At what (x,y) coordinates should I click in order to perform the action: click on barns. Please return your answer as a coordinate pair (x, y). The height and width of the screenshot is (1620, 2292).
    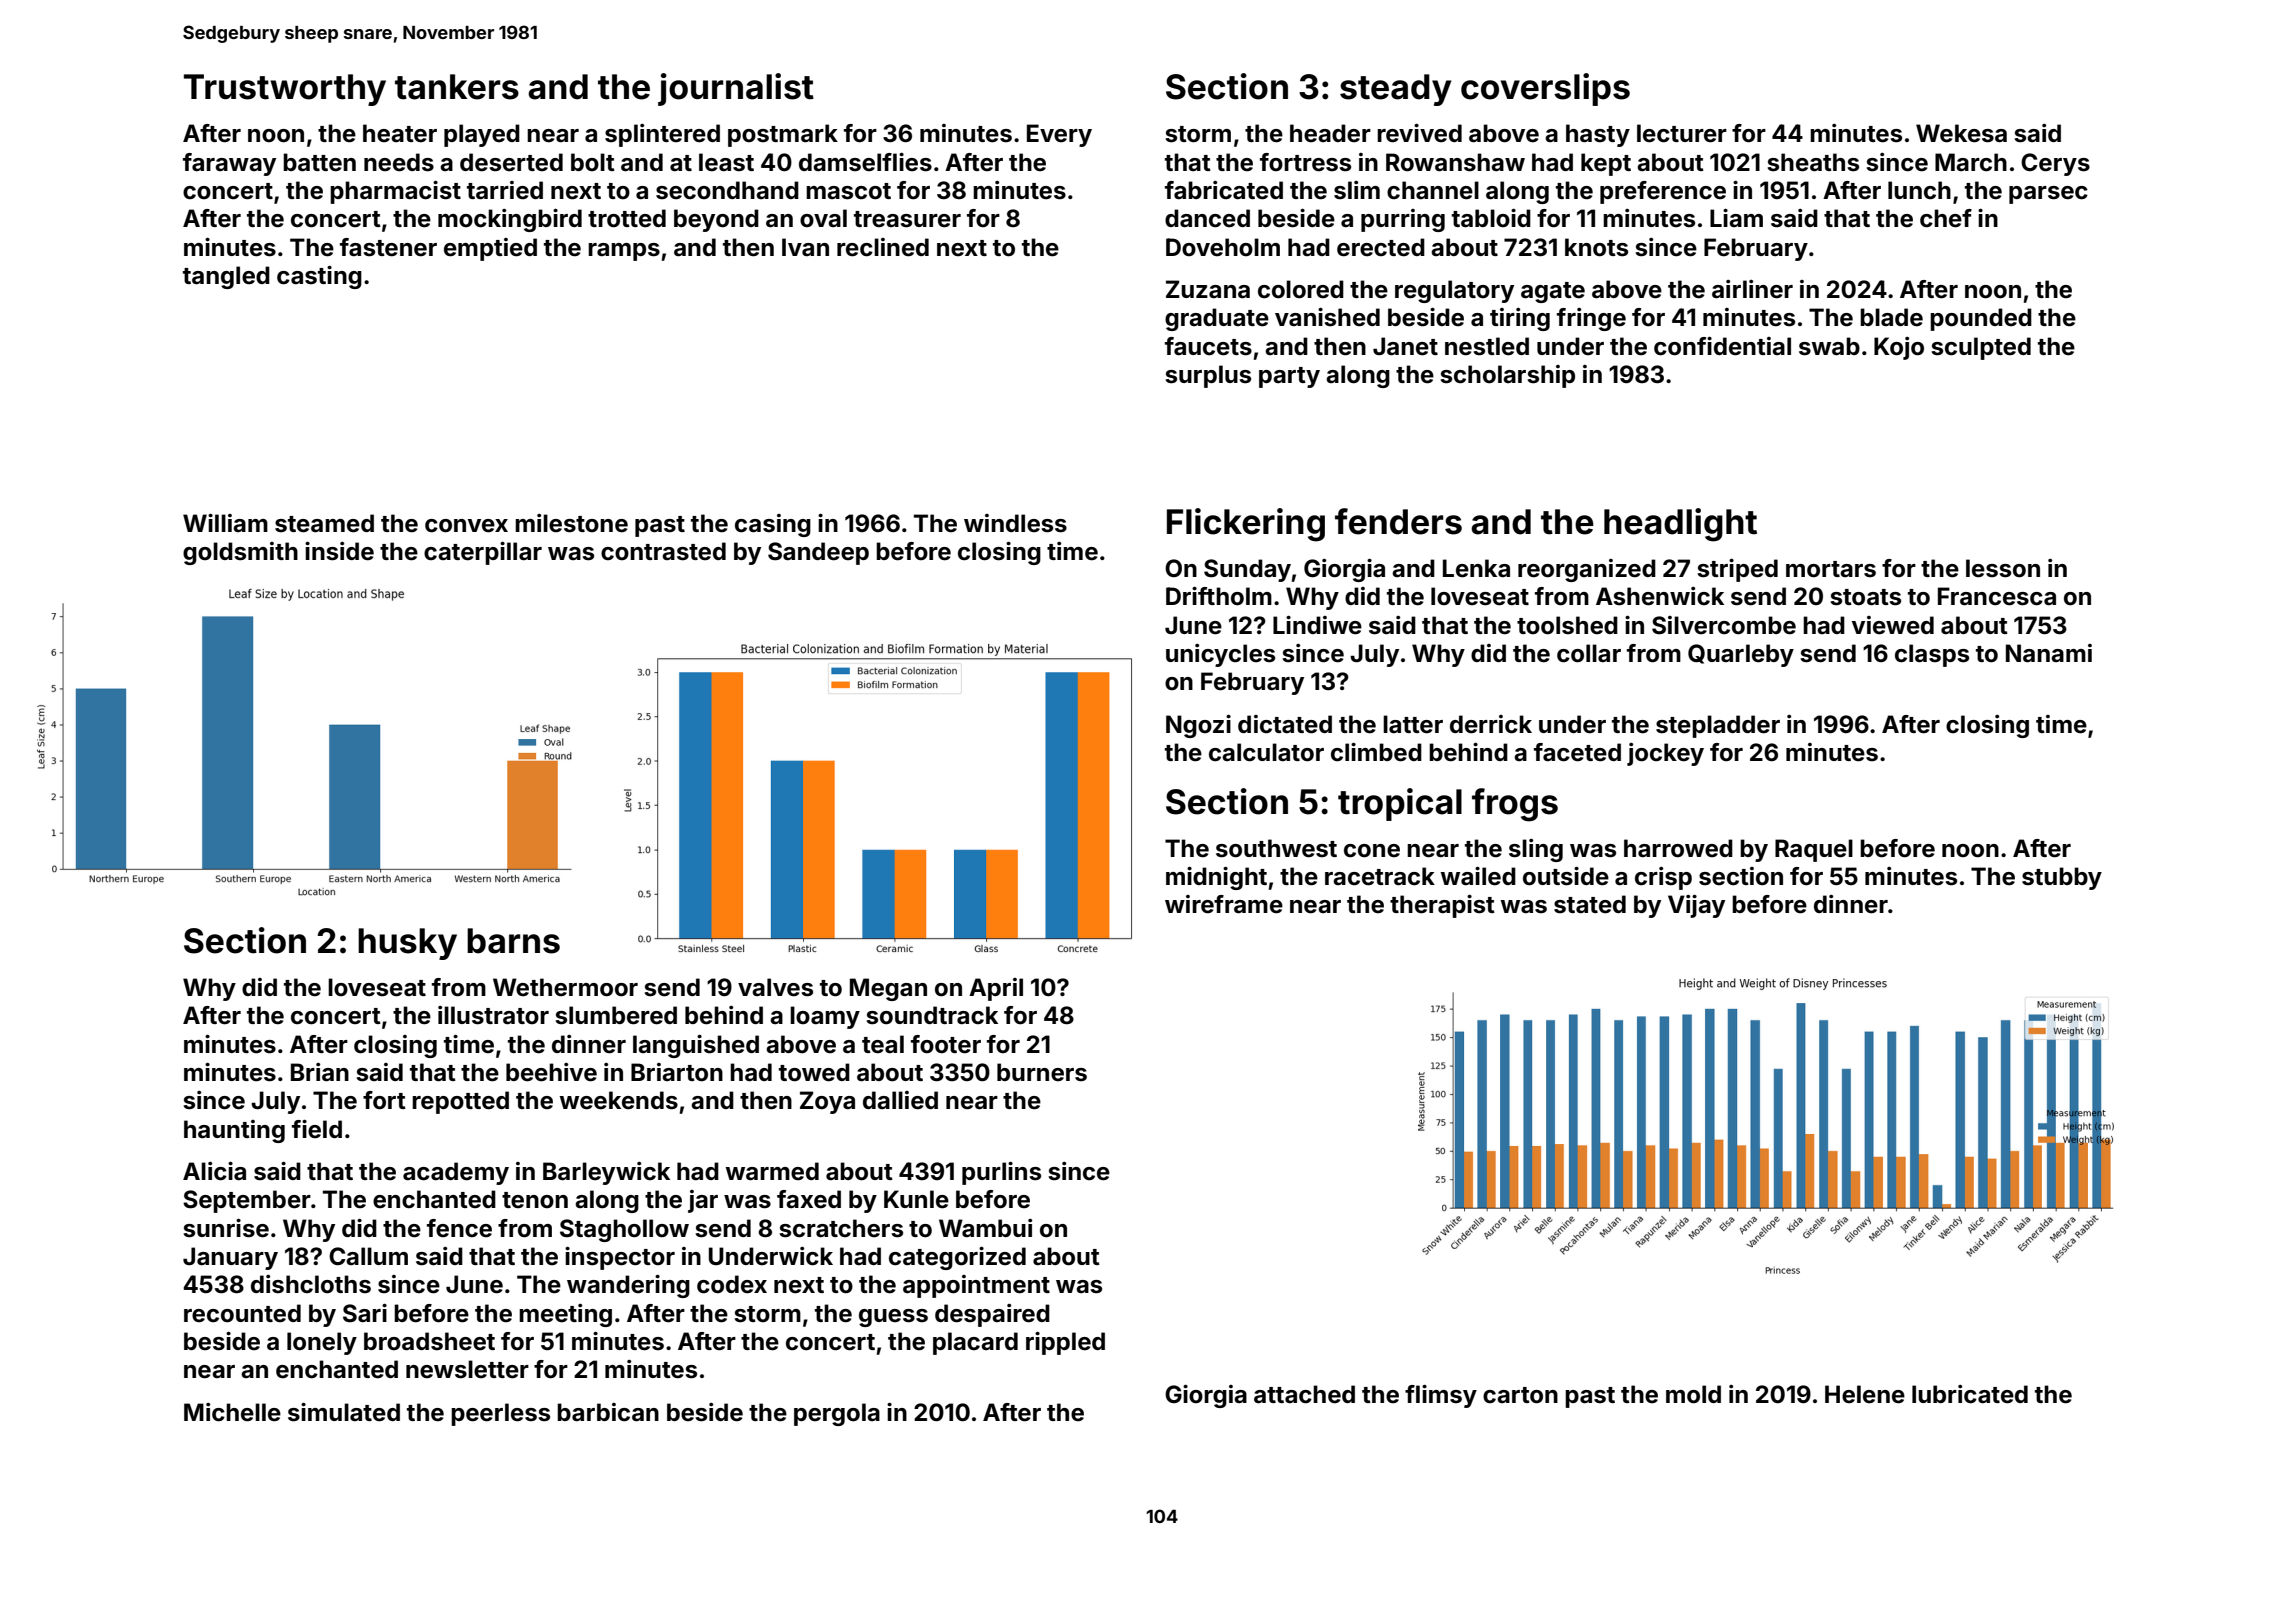
    Looking at the image, I should click on (513, 941).
